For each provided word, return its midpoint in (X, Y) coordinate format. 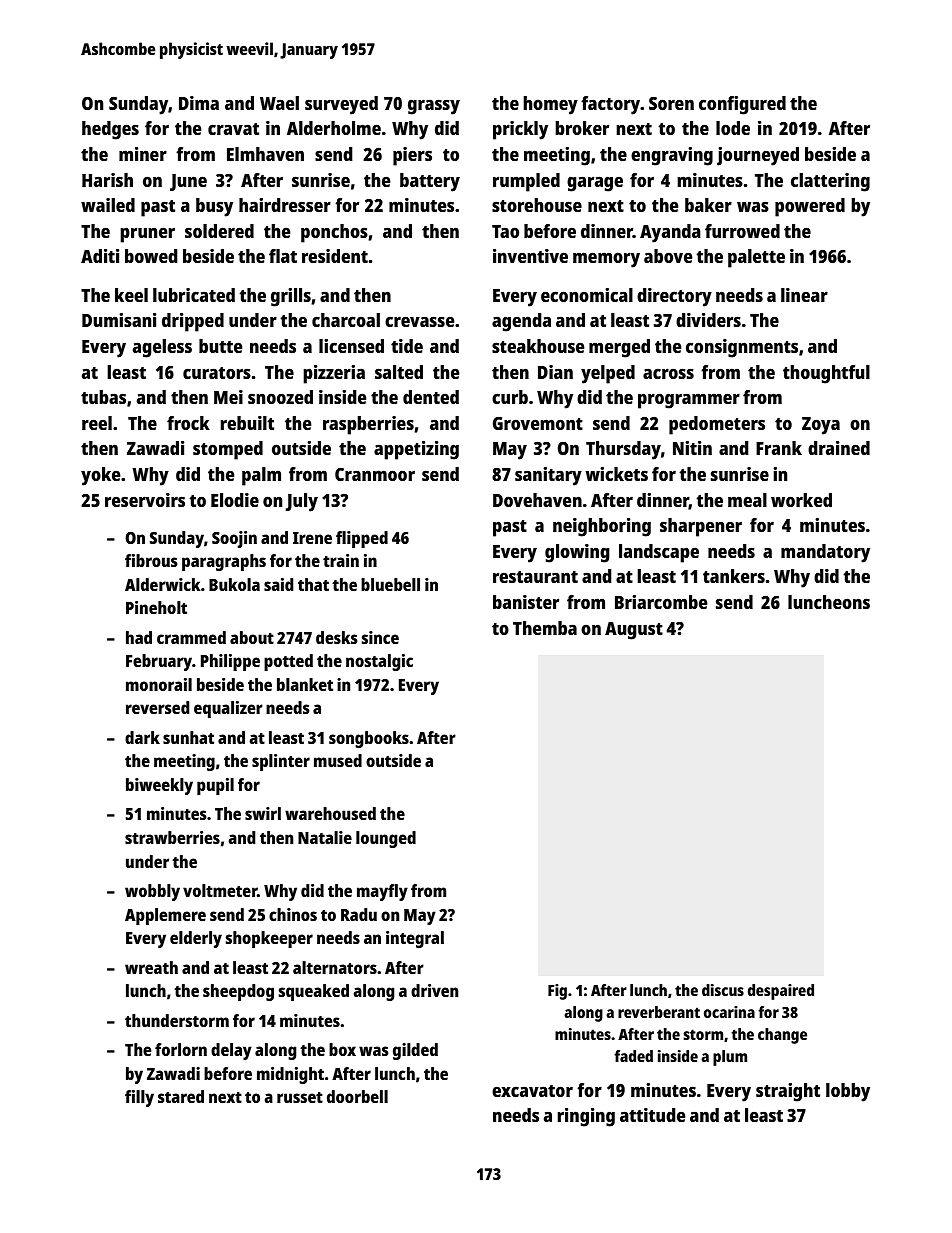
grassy (434, 107)
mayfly (382, 892)
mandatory (825, 553)
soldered (219, 231)
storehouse (537, 205)
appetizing (416, 450)
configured (742, 105)
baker (708, 205)
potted (288, 662)
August (634, 631)
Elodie (235, 500)
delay (231, 1051)
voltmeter (220, 890)
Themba (545, 628)
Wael (279, 103)
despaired (781, 992)
